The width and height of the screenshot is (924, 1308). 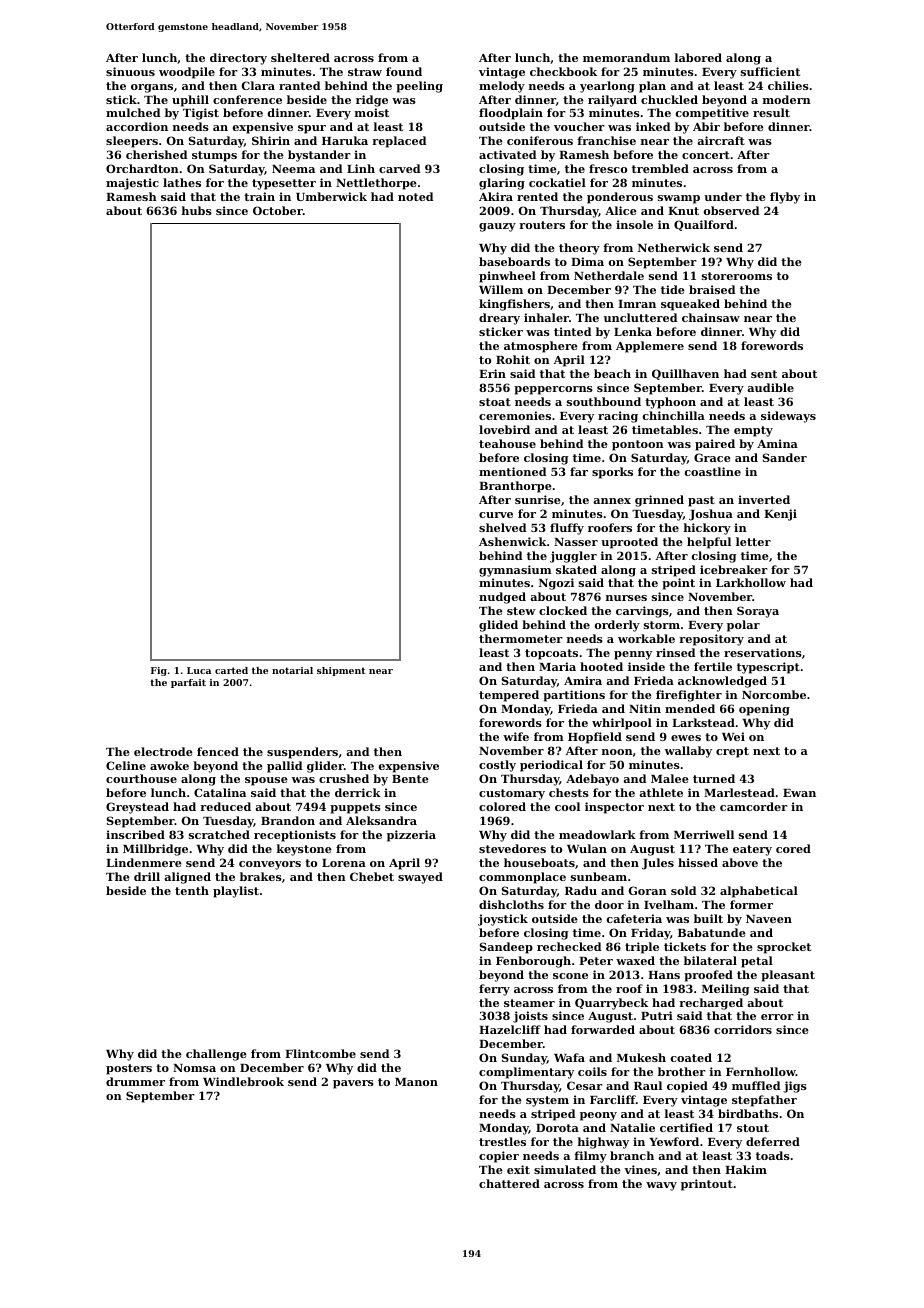 What do you see at coordinates (199, 670) in the screenshot?
I see `Luca` at bounding box center [199, 670].
